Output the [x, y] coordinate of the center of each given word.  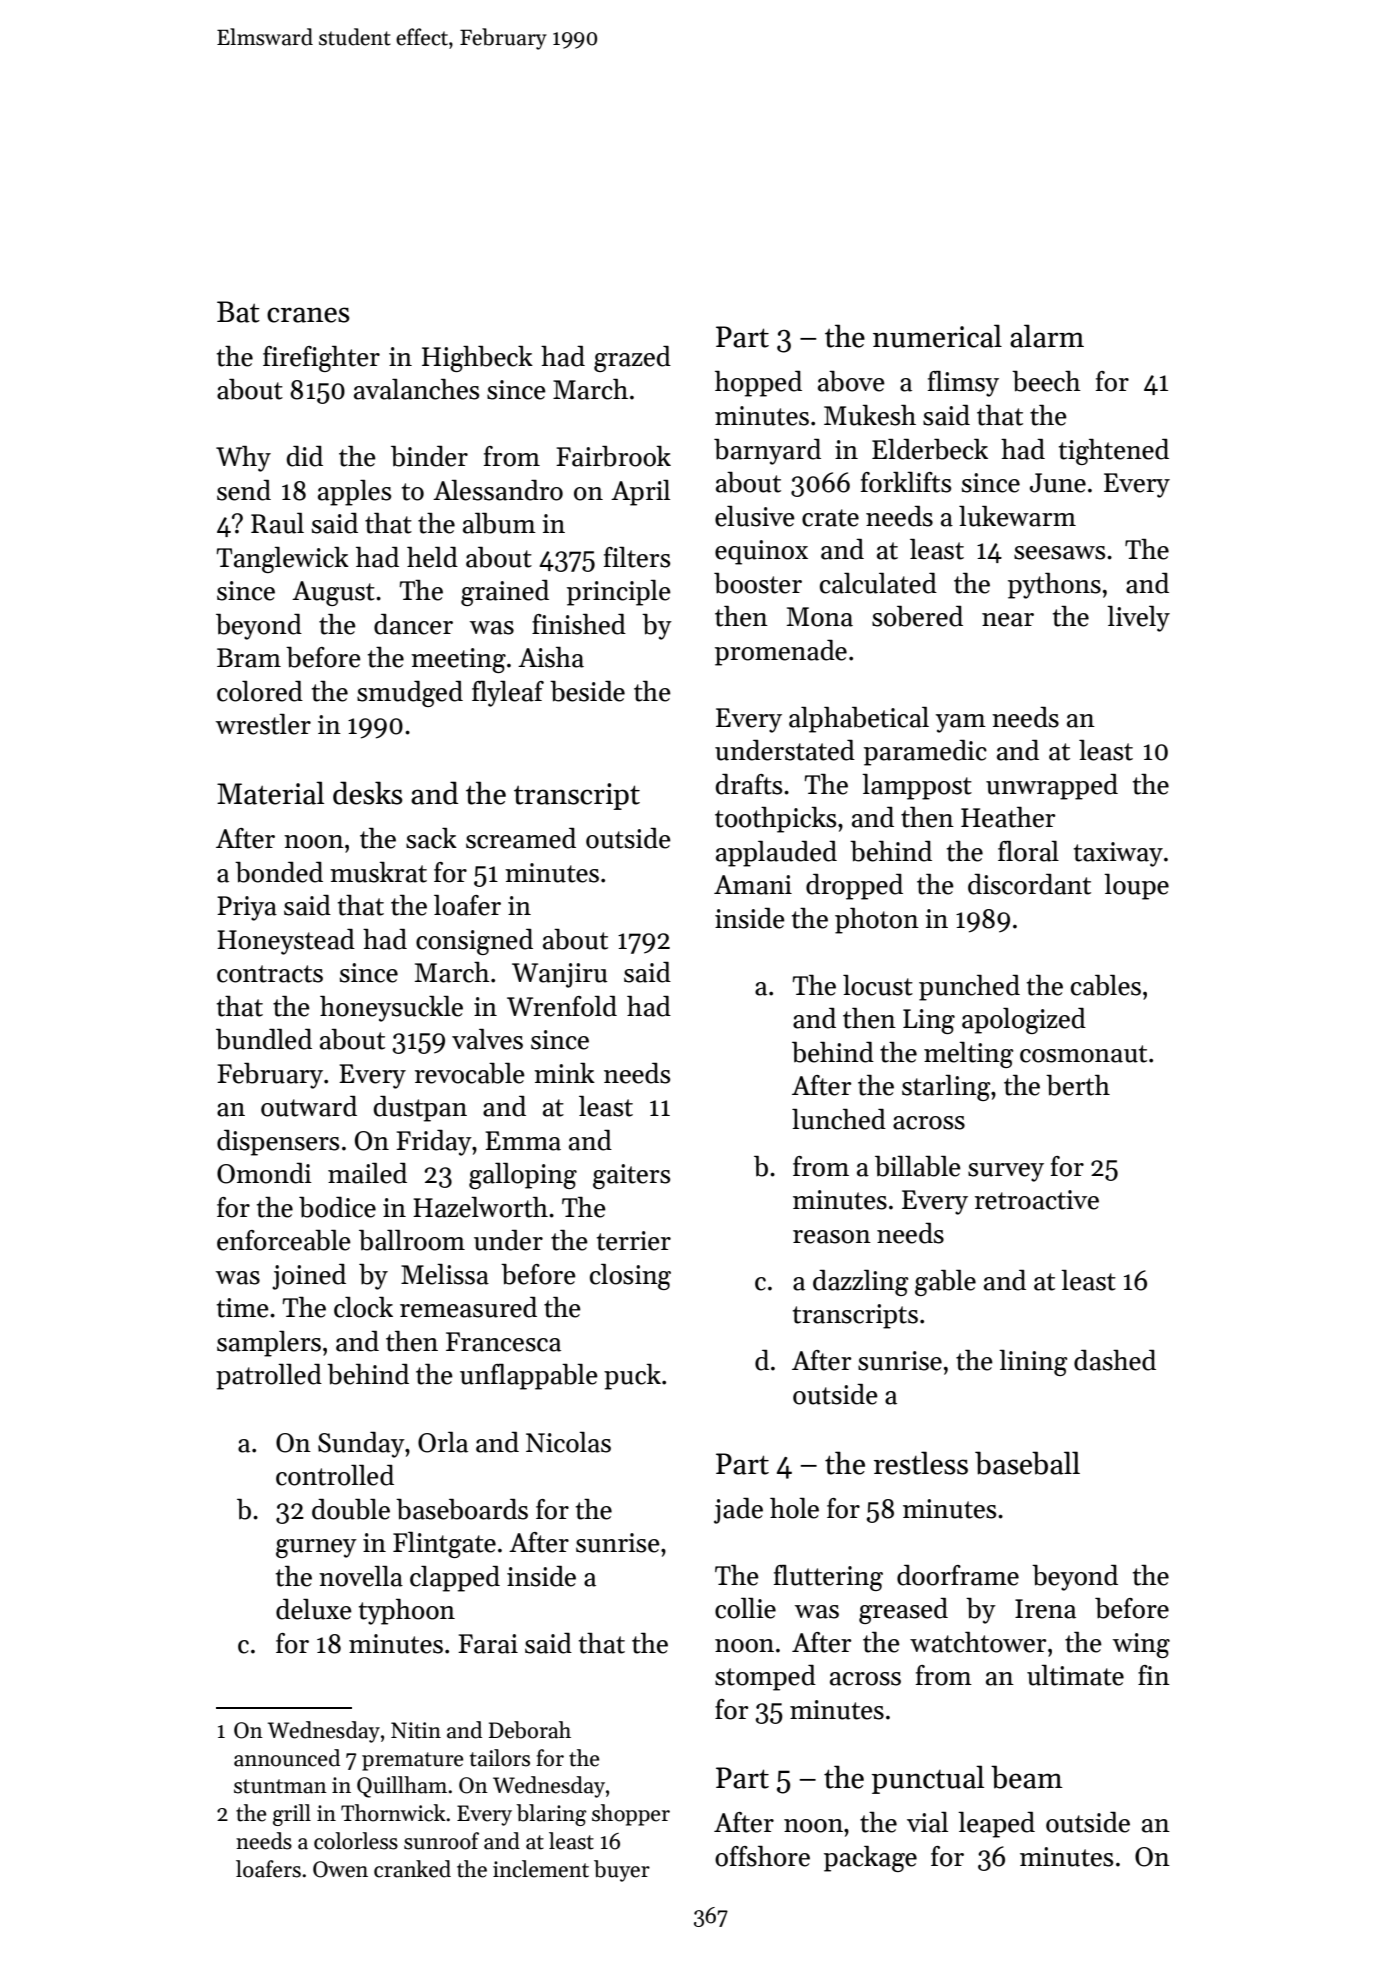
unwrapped [1052, 787]
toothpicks [775, 820]
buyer [622, 1871]
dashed [1115, 1360]
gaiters [631, 1176]
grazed [632, 359]
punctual [928, 1779]
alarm [1047, 336]
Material [270, 793]
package [870, 1859]
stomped [765, 1678]
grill [292, 1815]
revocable [470, 1073]
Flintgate [444, 1545]
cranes [308, 315]
